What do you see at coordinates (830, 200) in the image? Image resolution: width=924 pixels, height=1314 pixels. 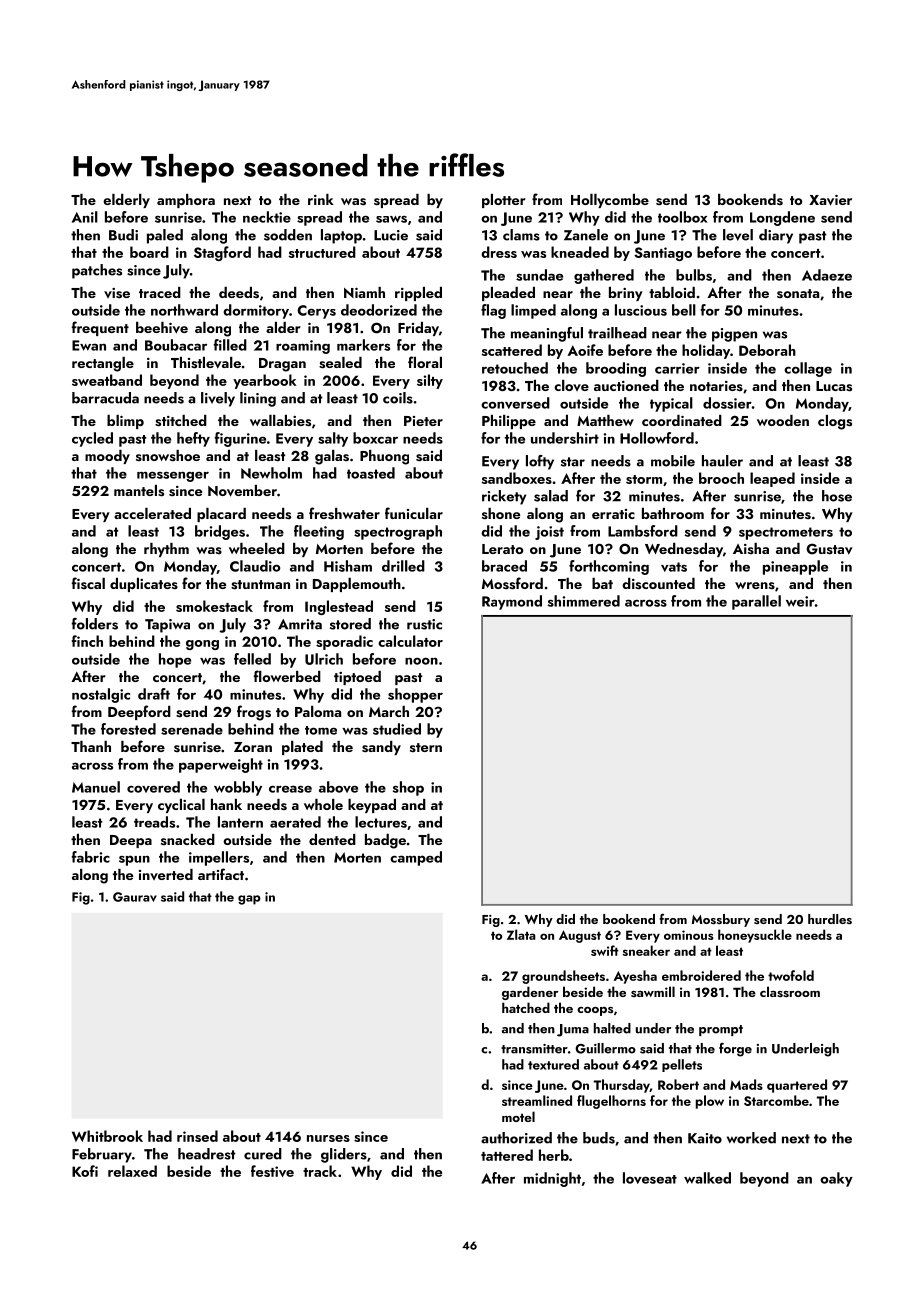 I see `Xavier` at bounding box center [830, 200].
